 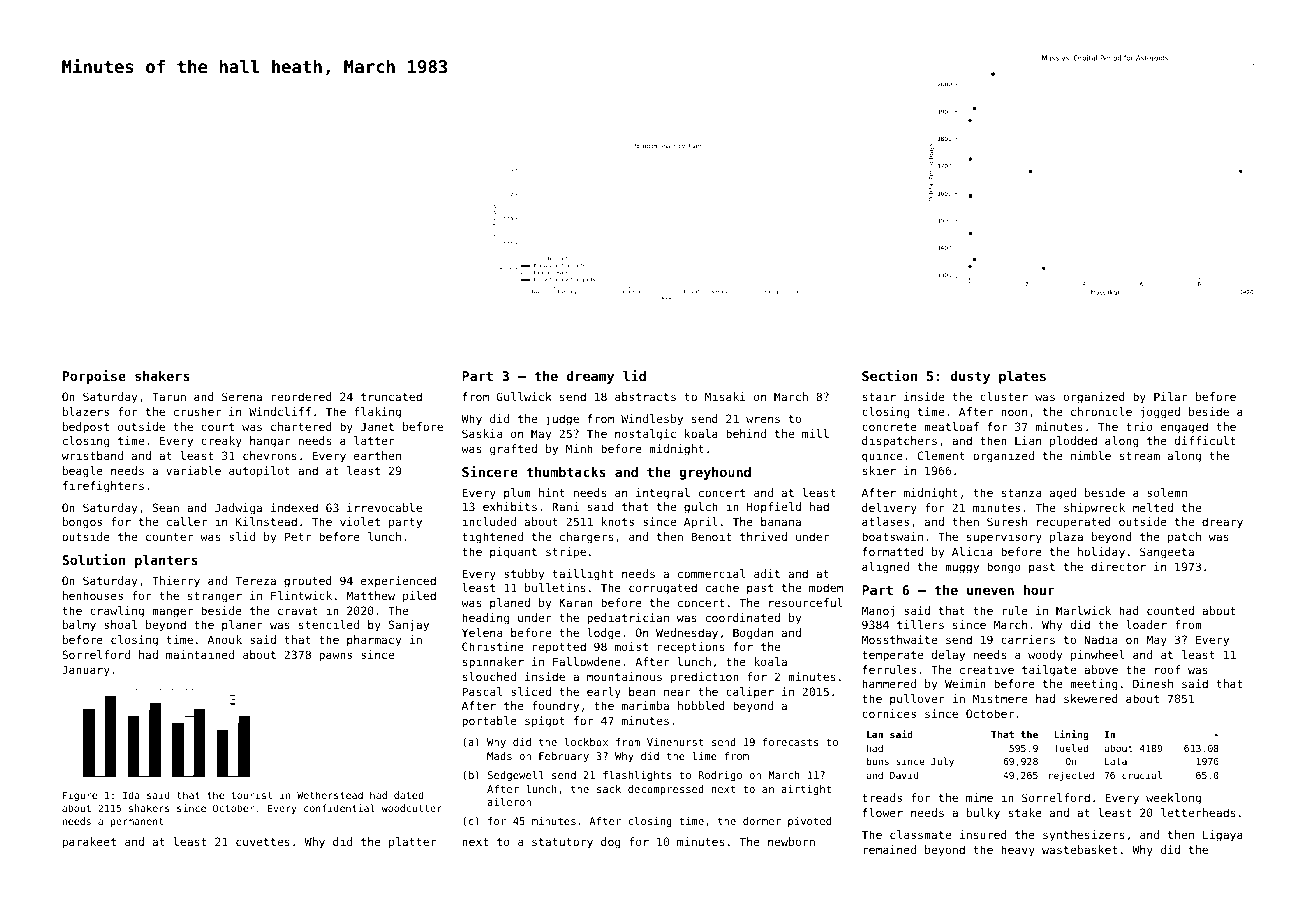 I want to click on delivery, so click(x=889, y=509).
